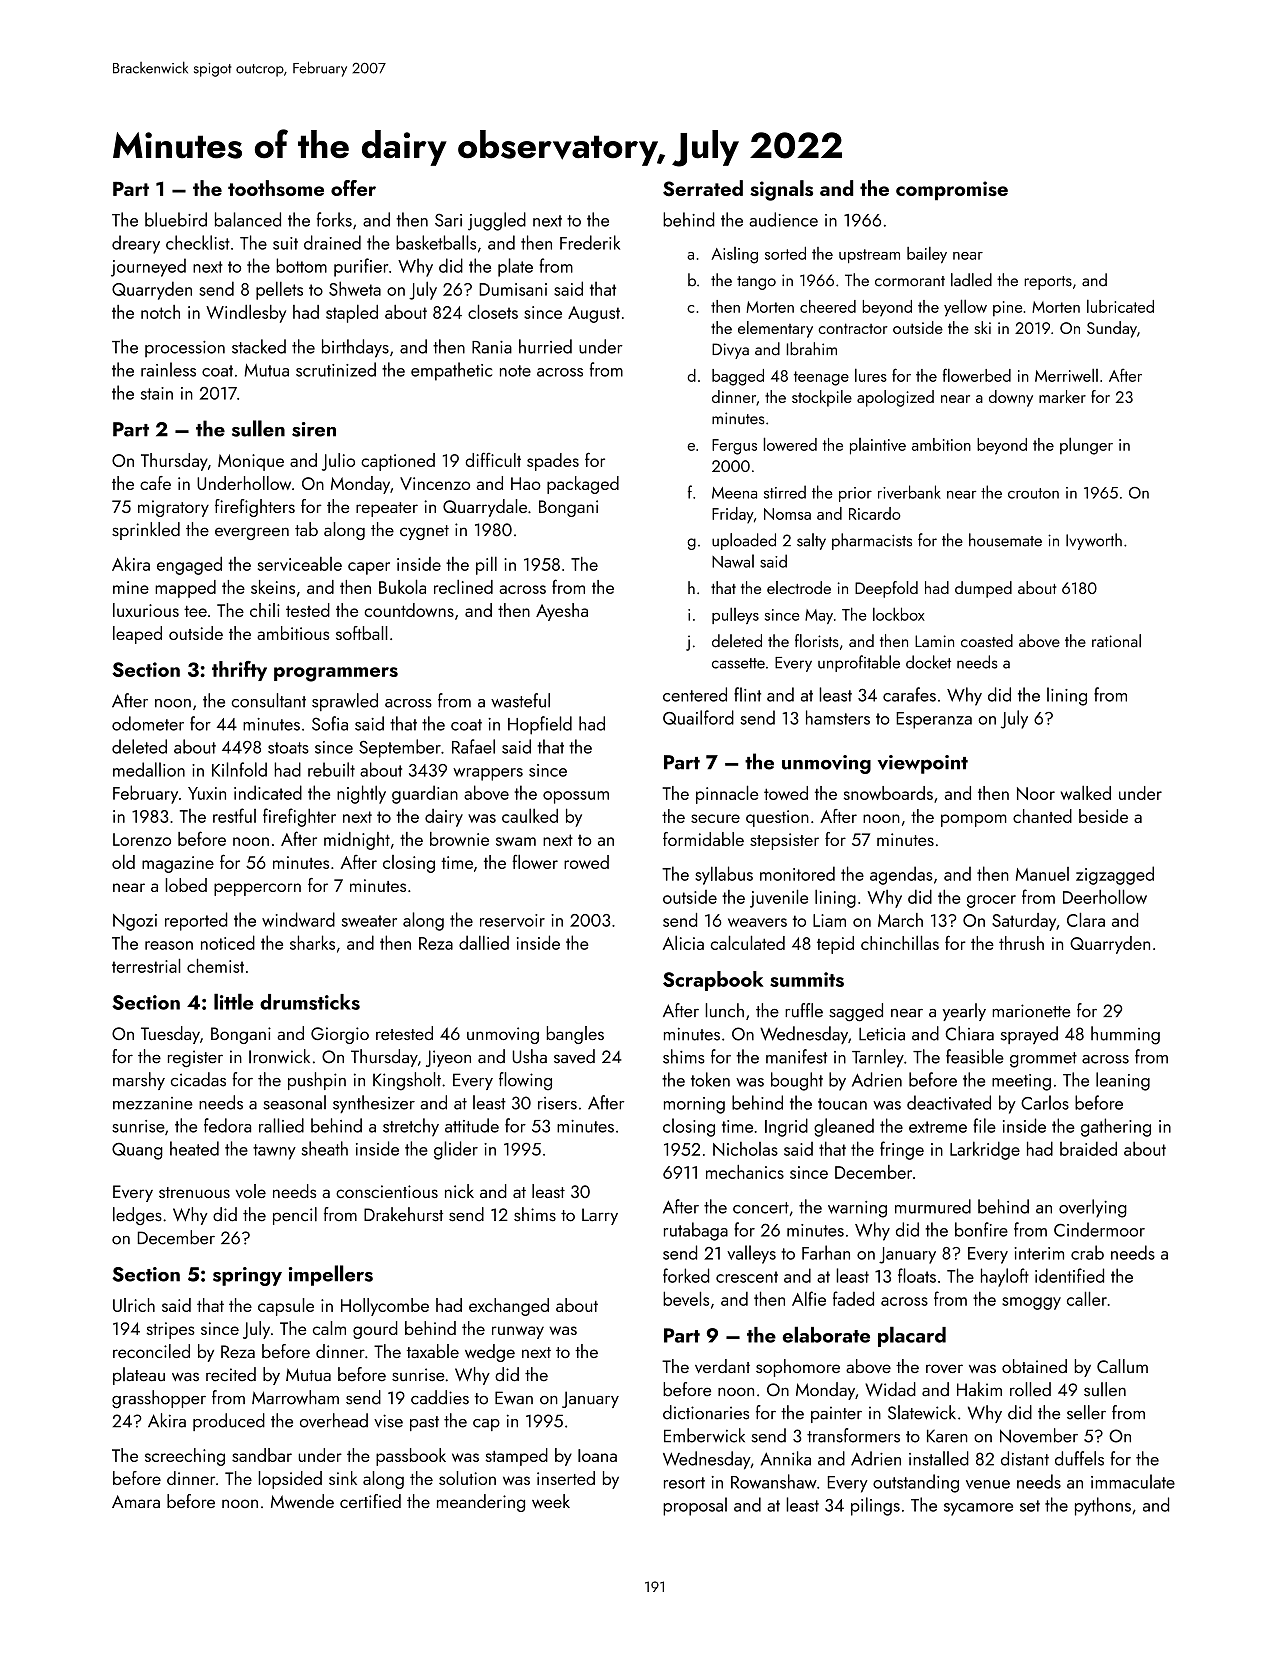  Describe the element at coordinates (730, 351) in the screenshot. I see `Divya` at that location.
